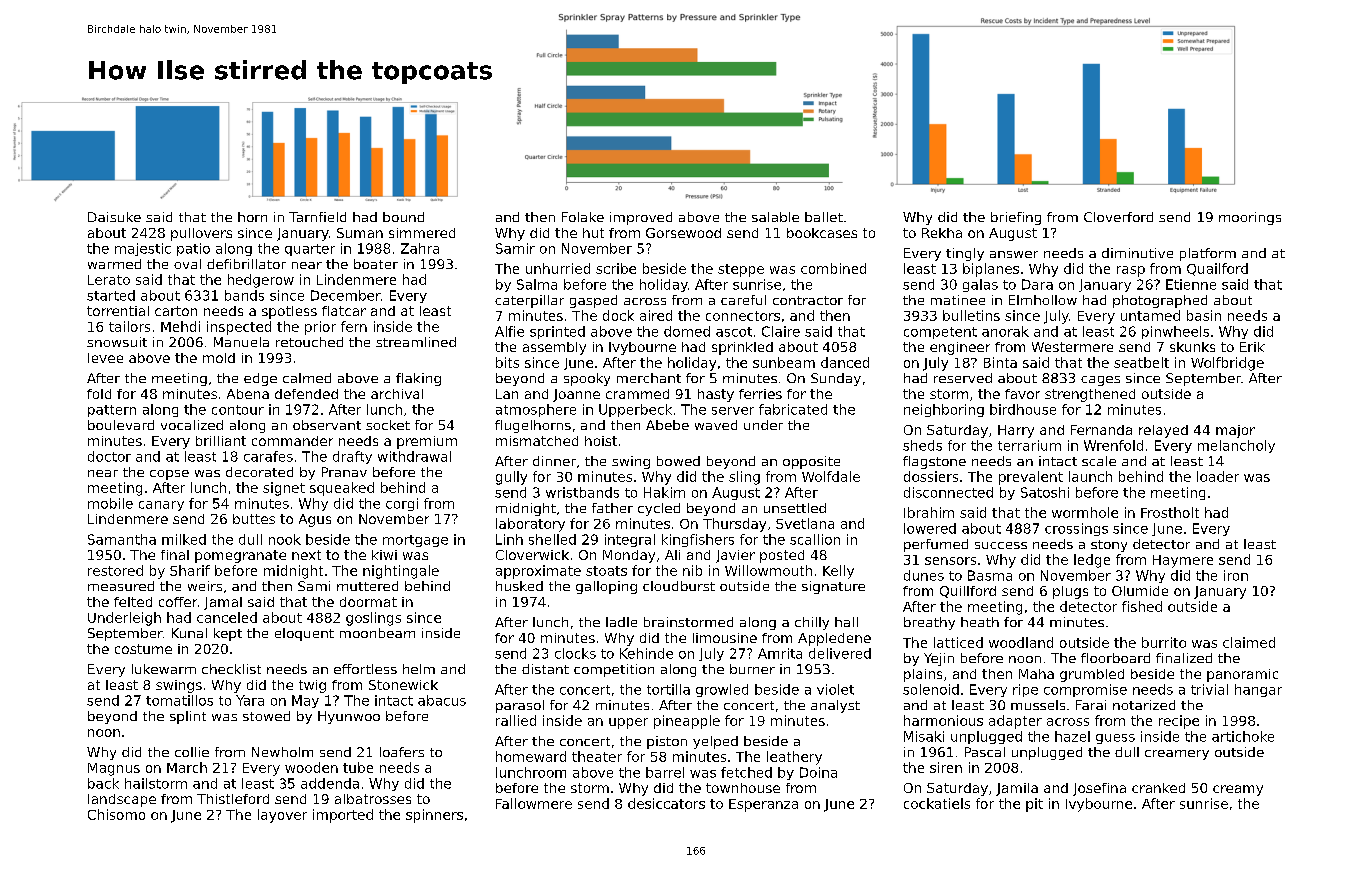  I want to click on artichoke, so click(1243, 736).
